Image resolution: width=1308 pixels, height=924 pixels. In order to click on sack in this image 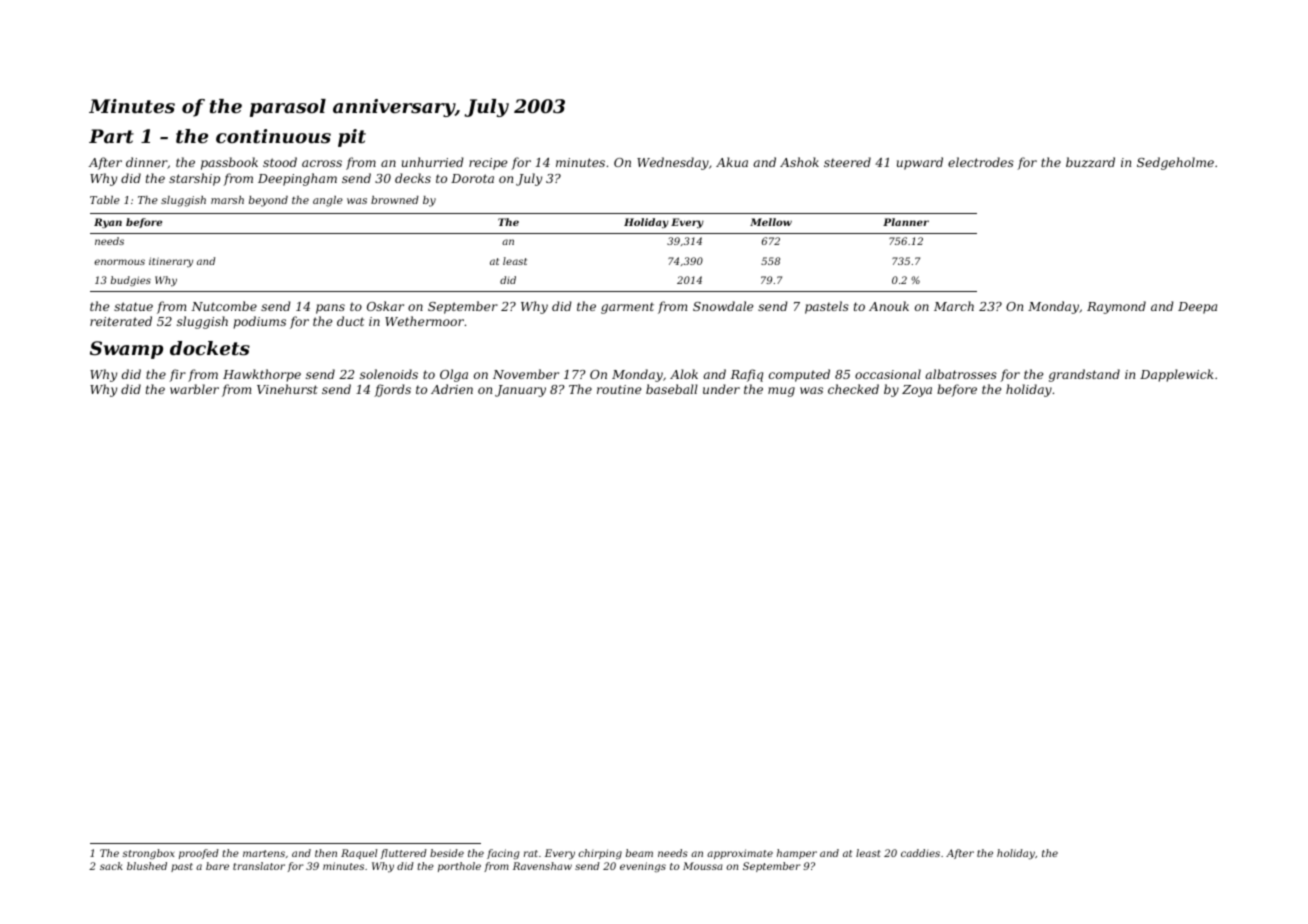, I will do `click(111, 866)`.
